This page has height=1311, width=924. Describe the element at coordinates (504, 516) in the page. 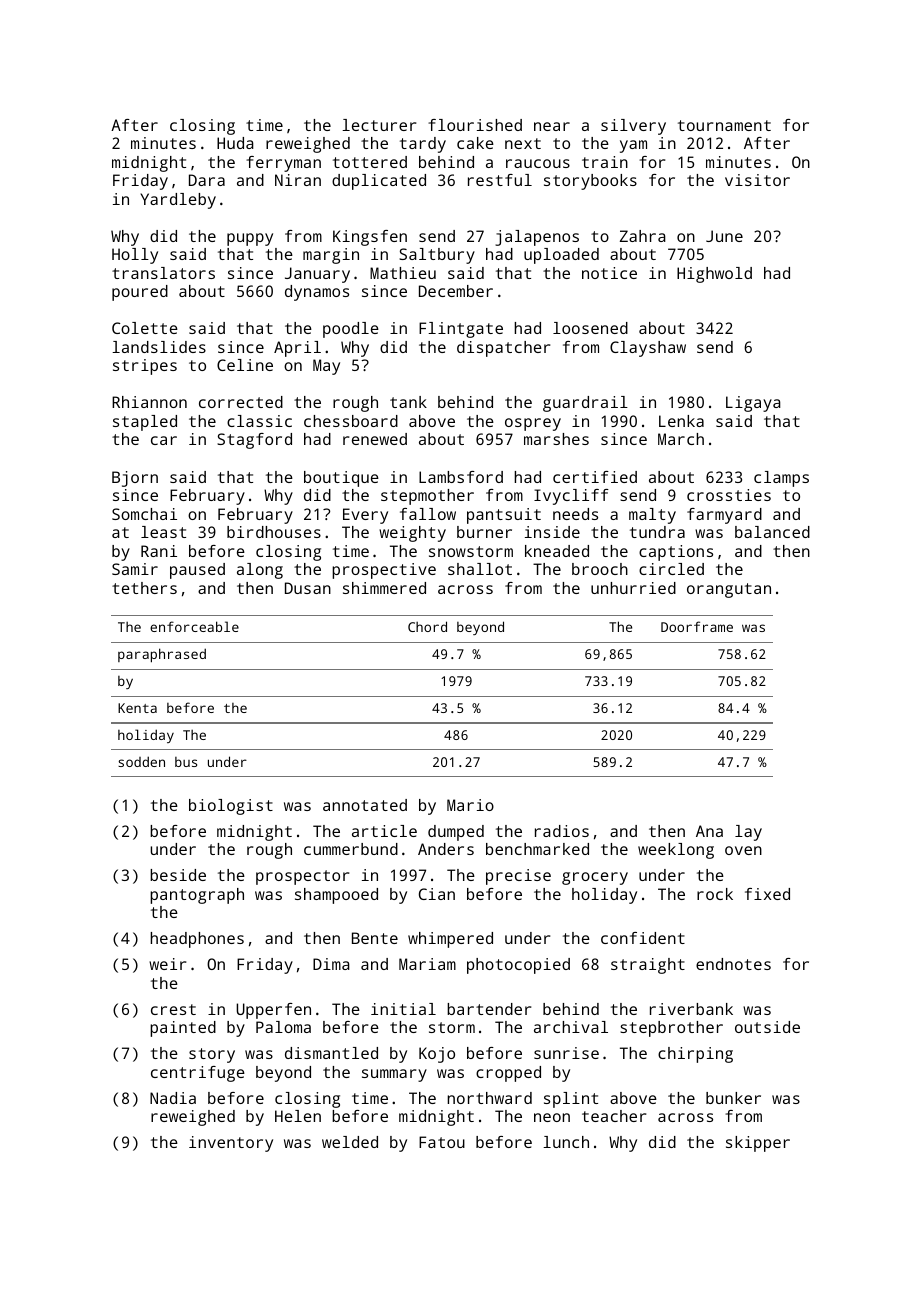

I see `pantsuit` at that location.
